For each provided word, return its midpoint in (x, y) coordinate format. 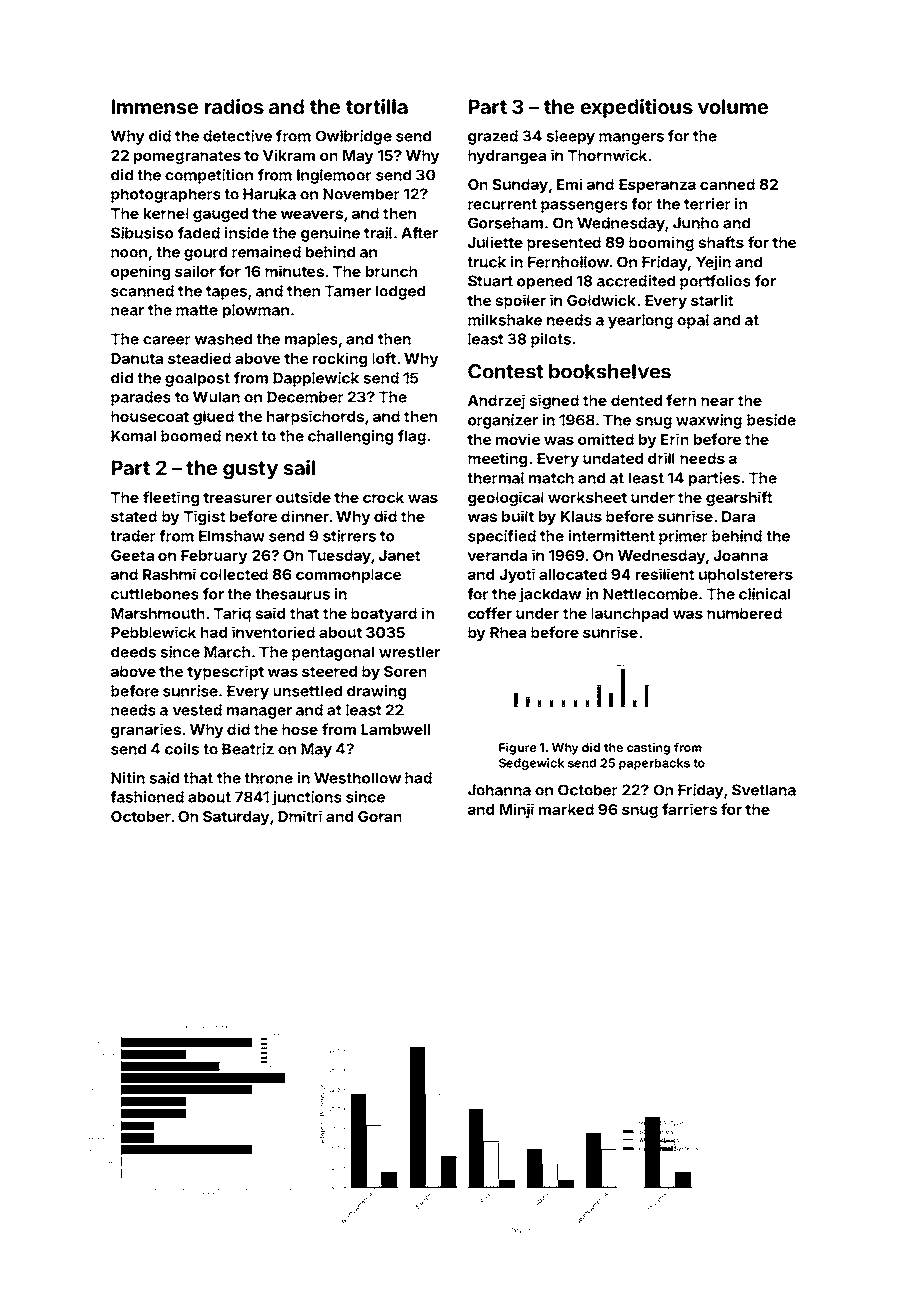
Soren (405, 671)
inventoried (273, 632)
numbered (744, 613)
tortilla (377, 106)
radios (234, 106)
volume (733, 106)
